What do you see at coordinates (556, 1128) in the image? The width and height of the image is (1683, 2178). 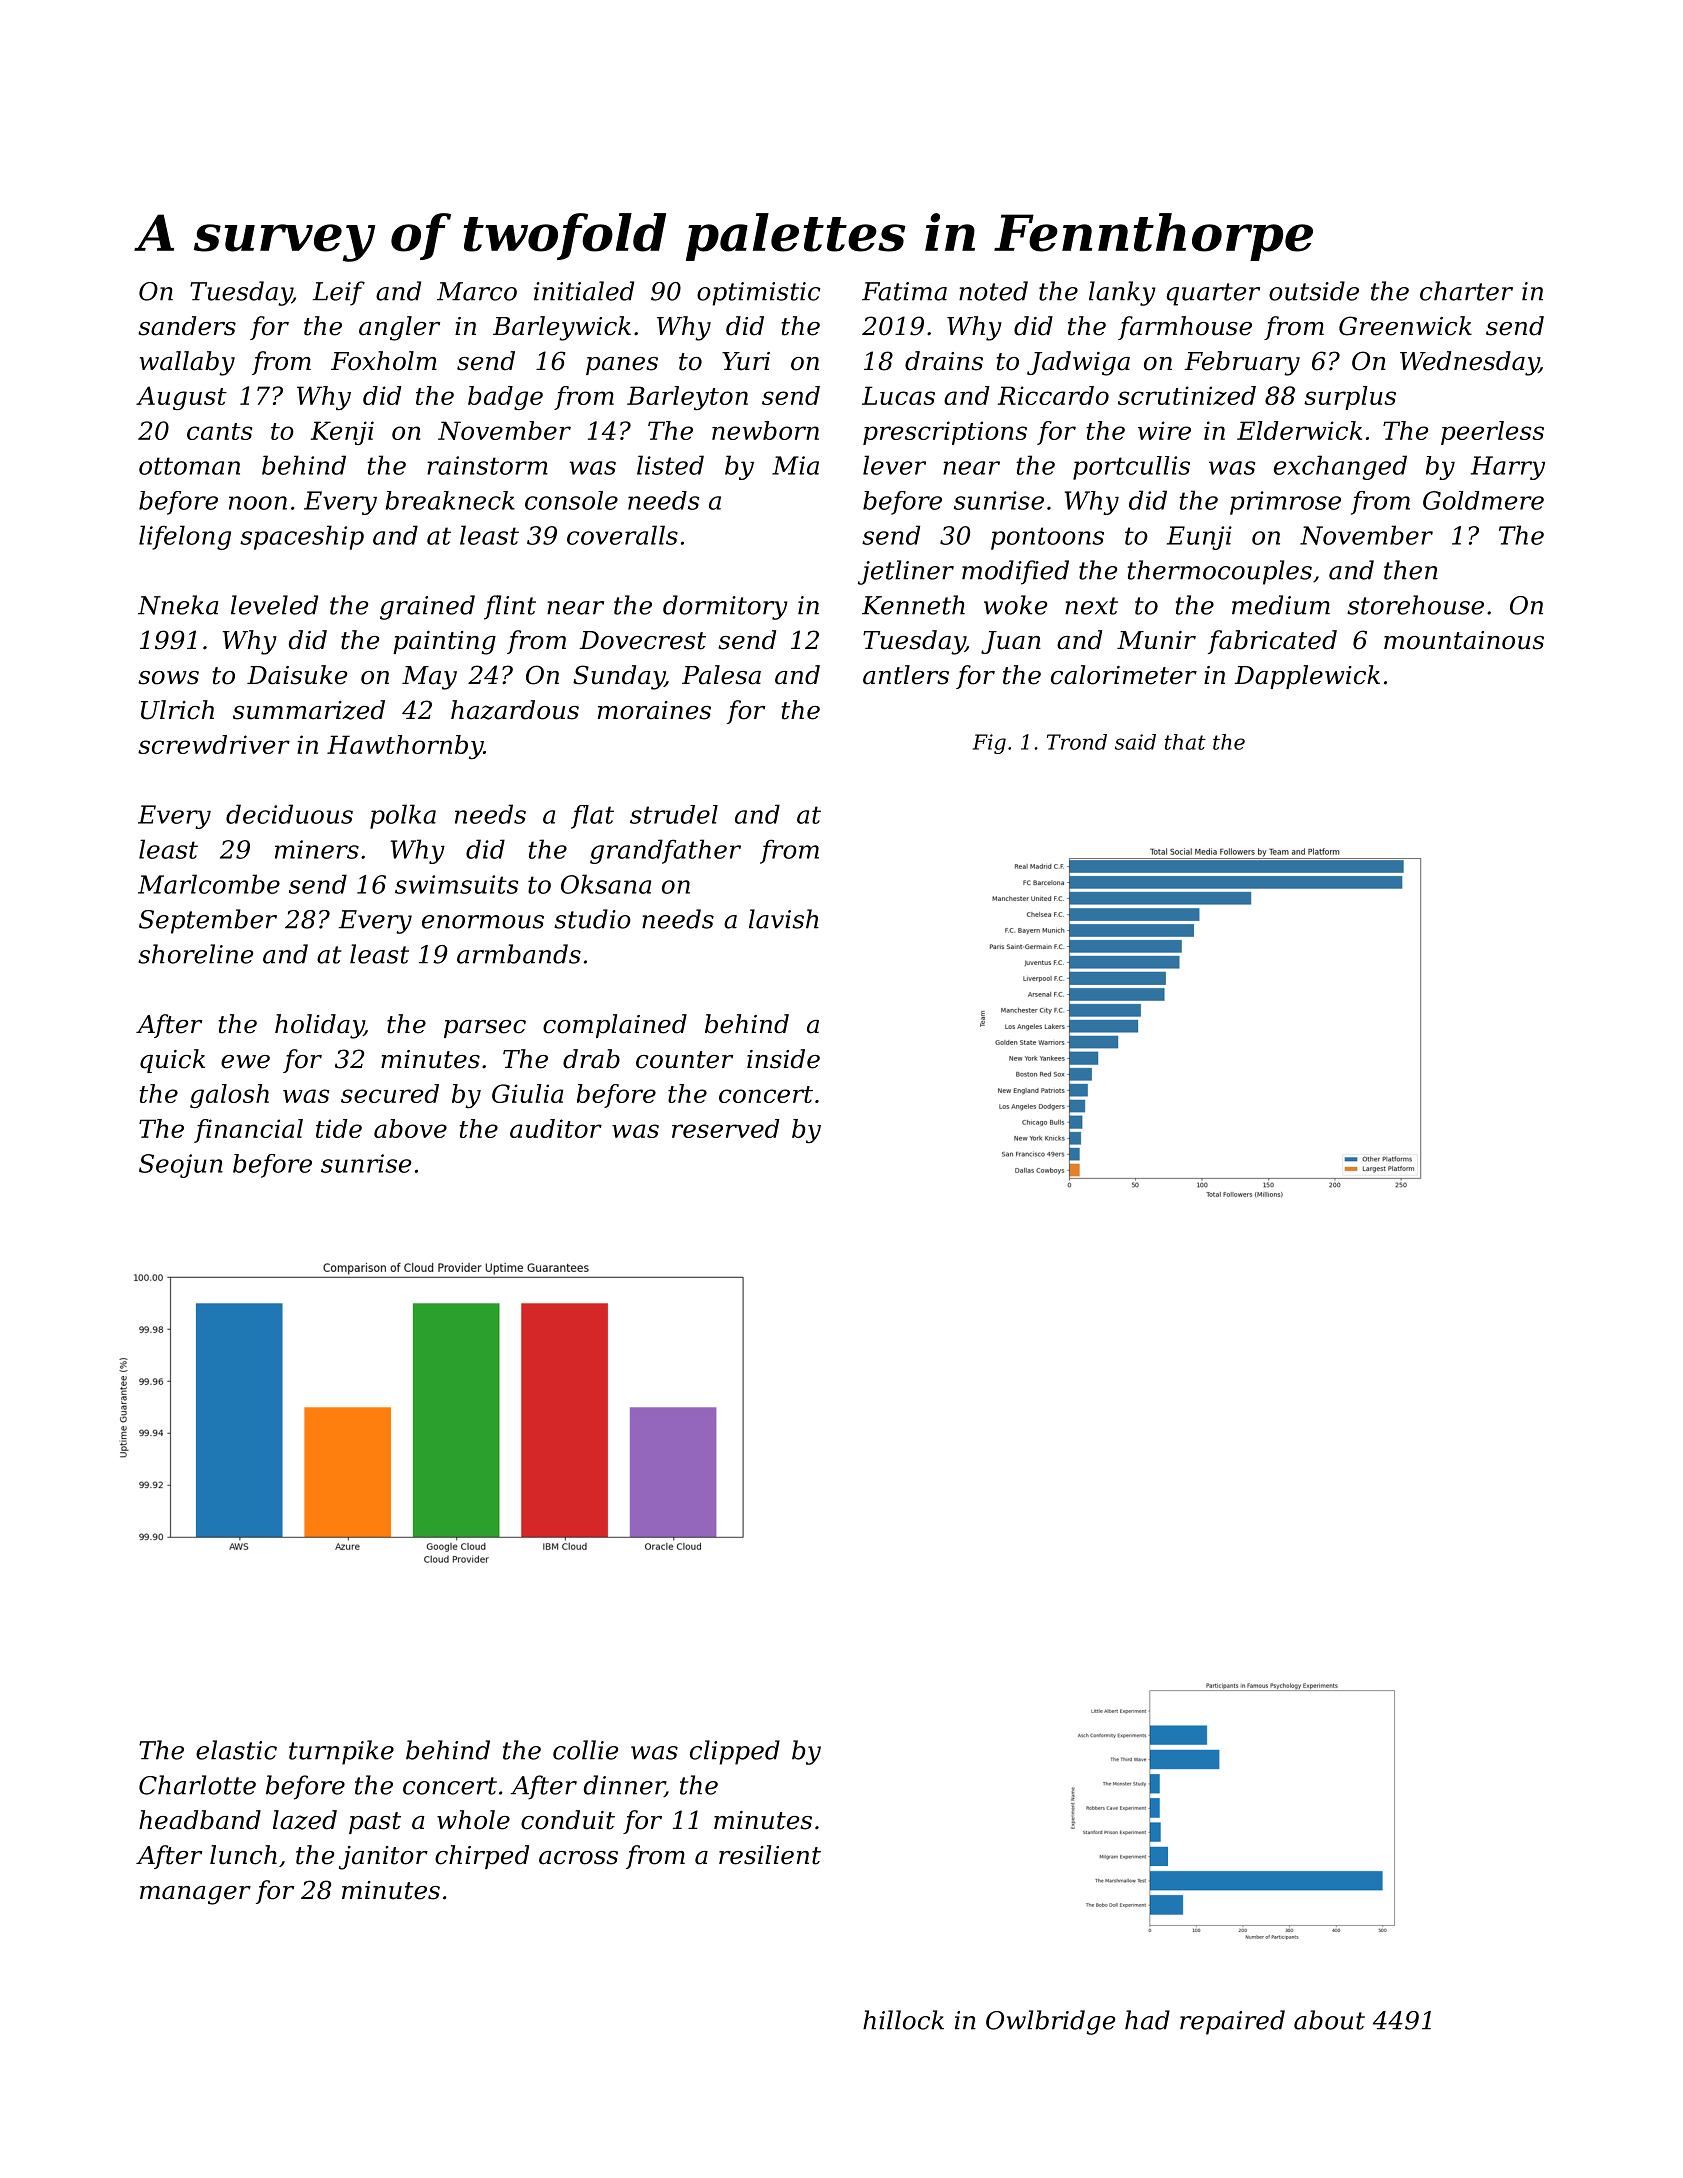 I see `auditor` at bounding box center [556, 1128].
